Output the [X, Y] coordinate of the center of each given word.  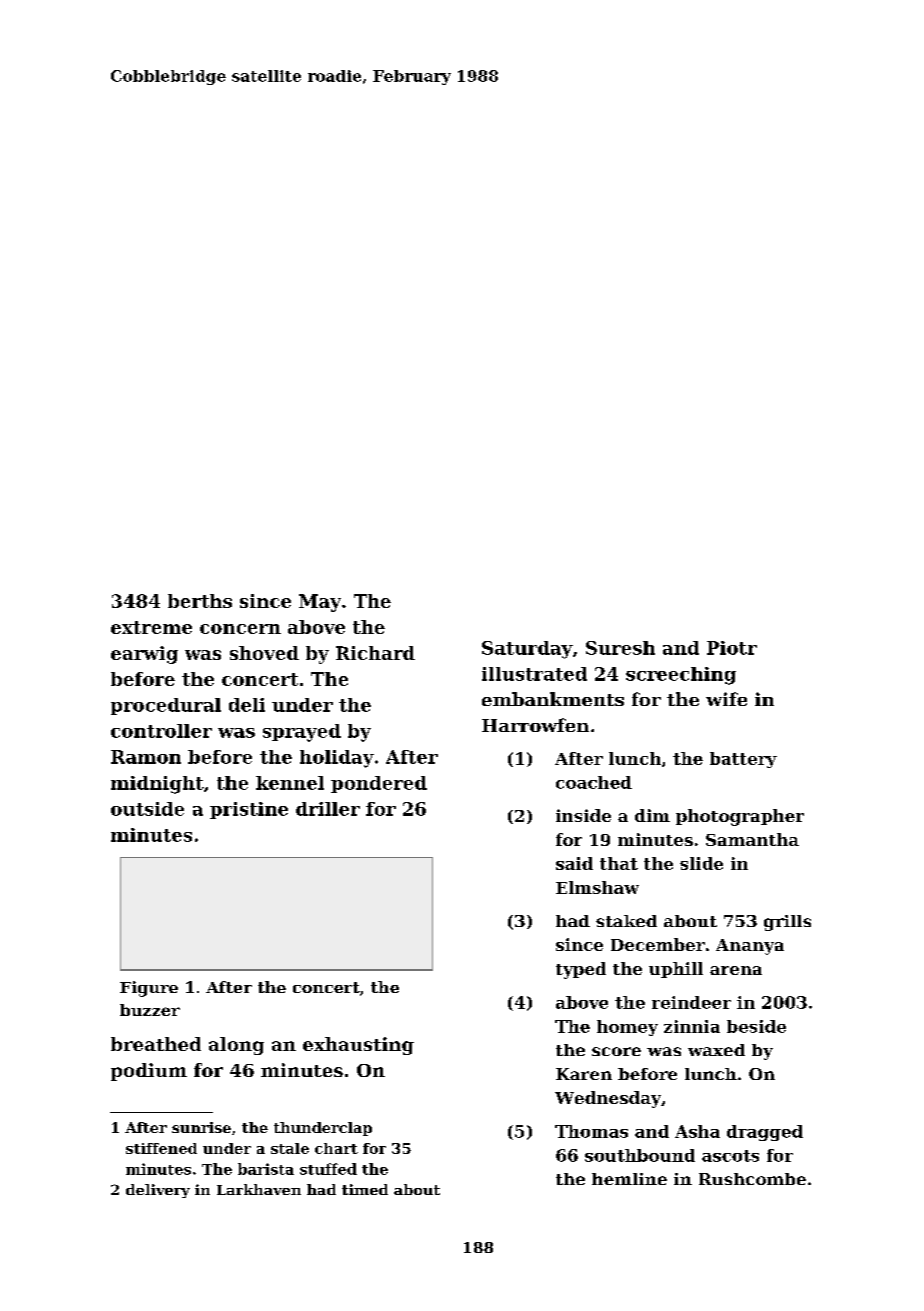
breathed [156, 1044]
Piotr [732, 648]
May [320, 603]
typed [581, 970]
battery [743, 760]
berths [200, 601]
